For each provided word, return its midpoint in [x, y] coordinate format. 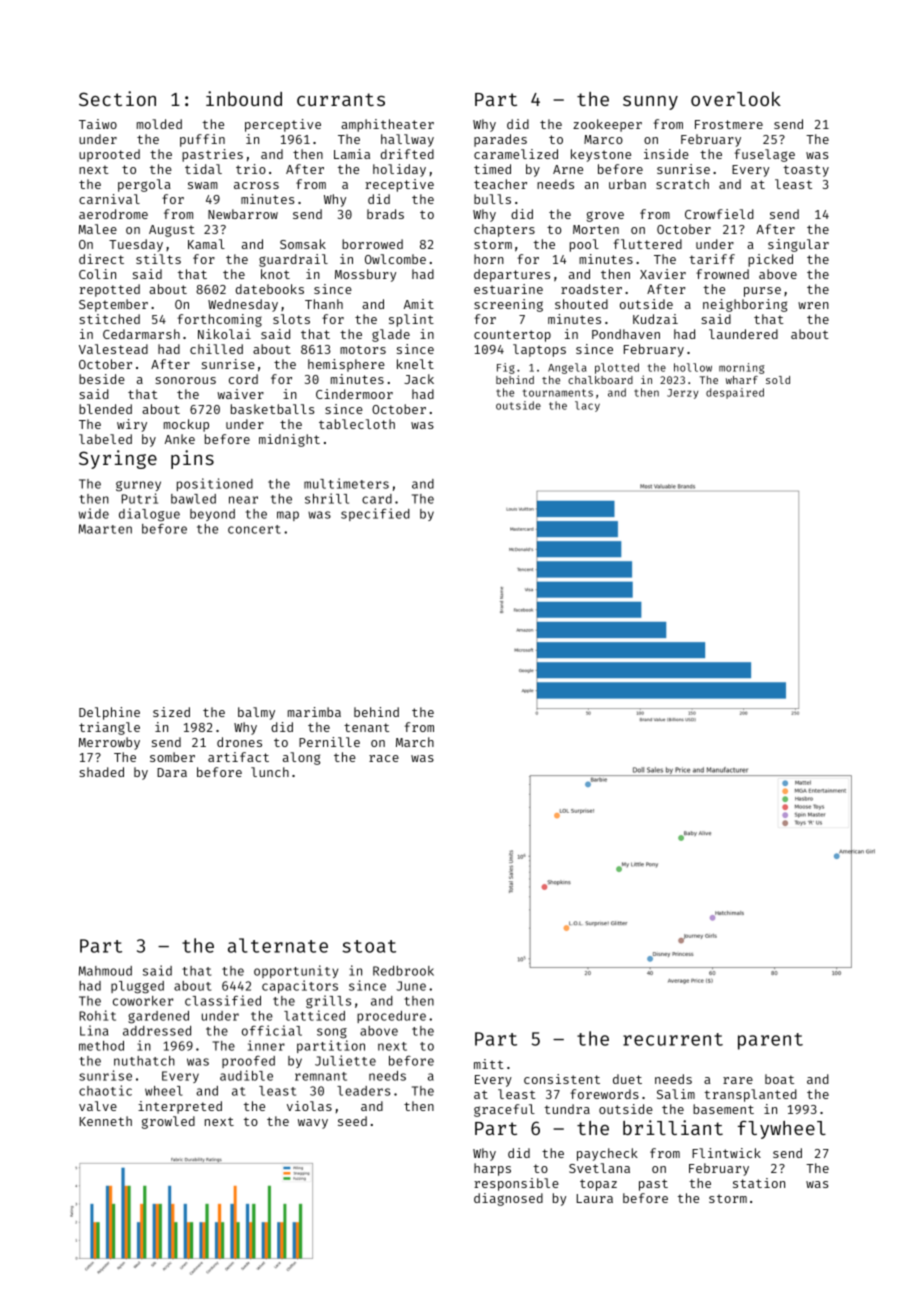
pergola [144, 185]
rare [738, 1080]
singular [798, 245]
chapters [504, 230]
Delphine [109, 713]
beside [102, 379]
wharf [742, 380]
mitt [489, 1064]
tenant [366, 727]
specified [375, 514]
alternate [278, 945]
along [301, 758]
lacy [587, 406]
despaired [735, 393]
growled [168, 1122]
